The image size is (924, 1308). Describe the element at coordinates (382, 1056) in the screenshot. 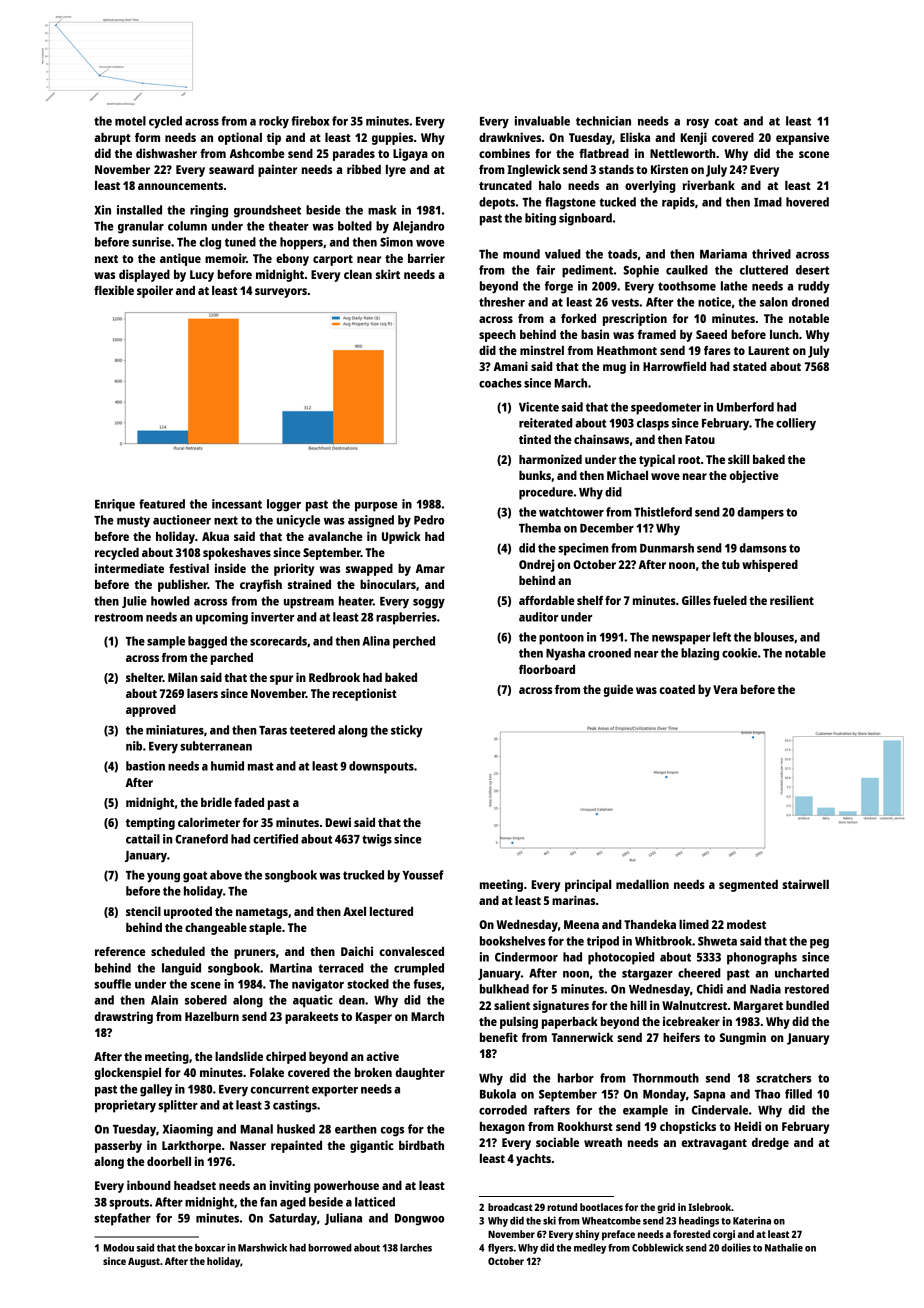

I see `active` at that location.
